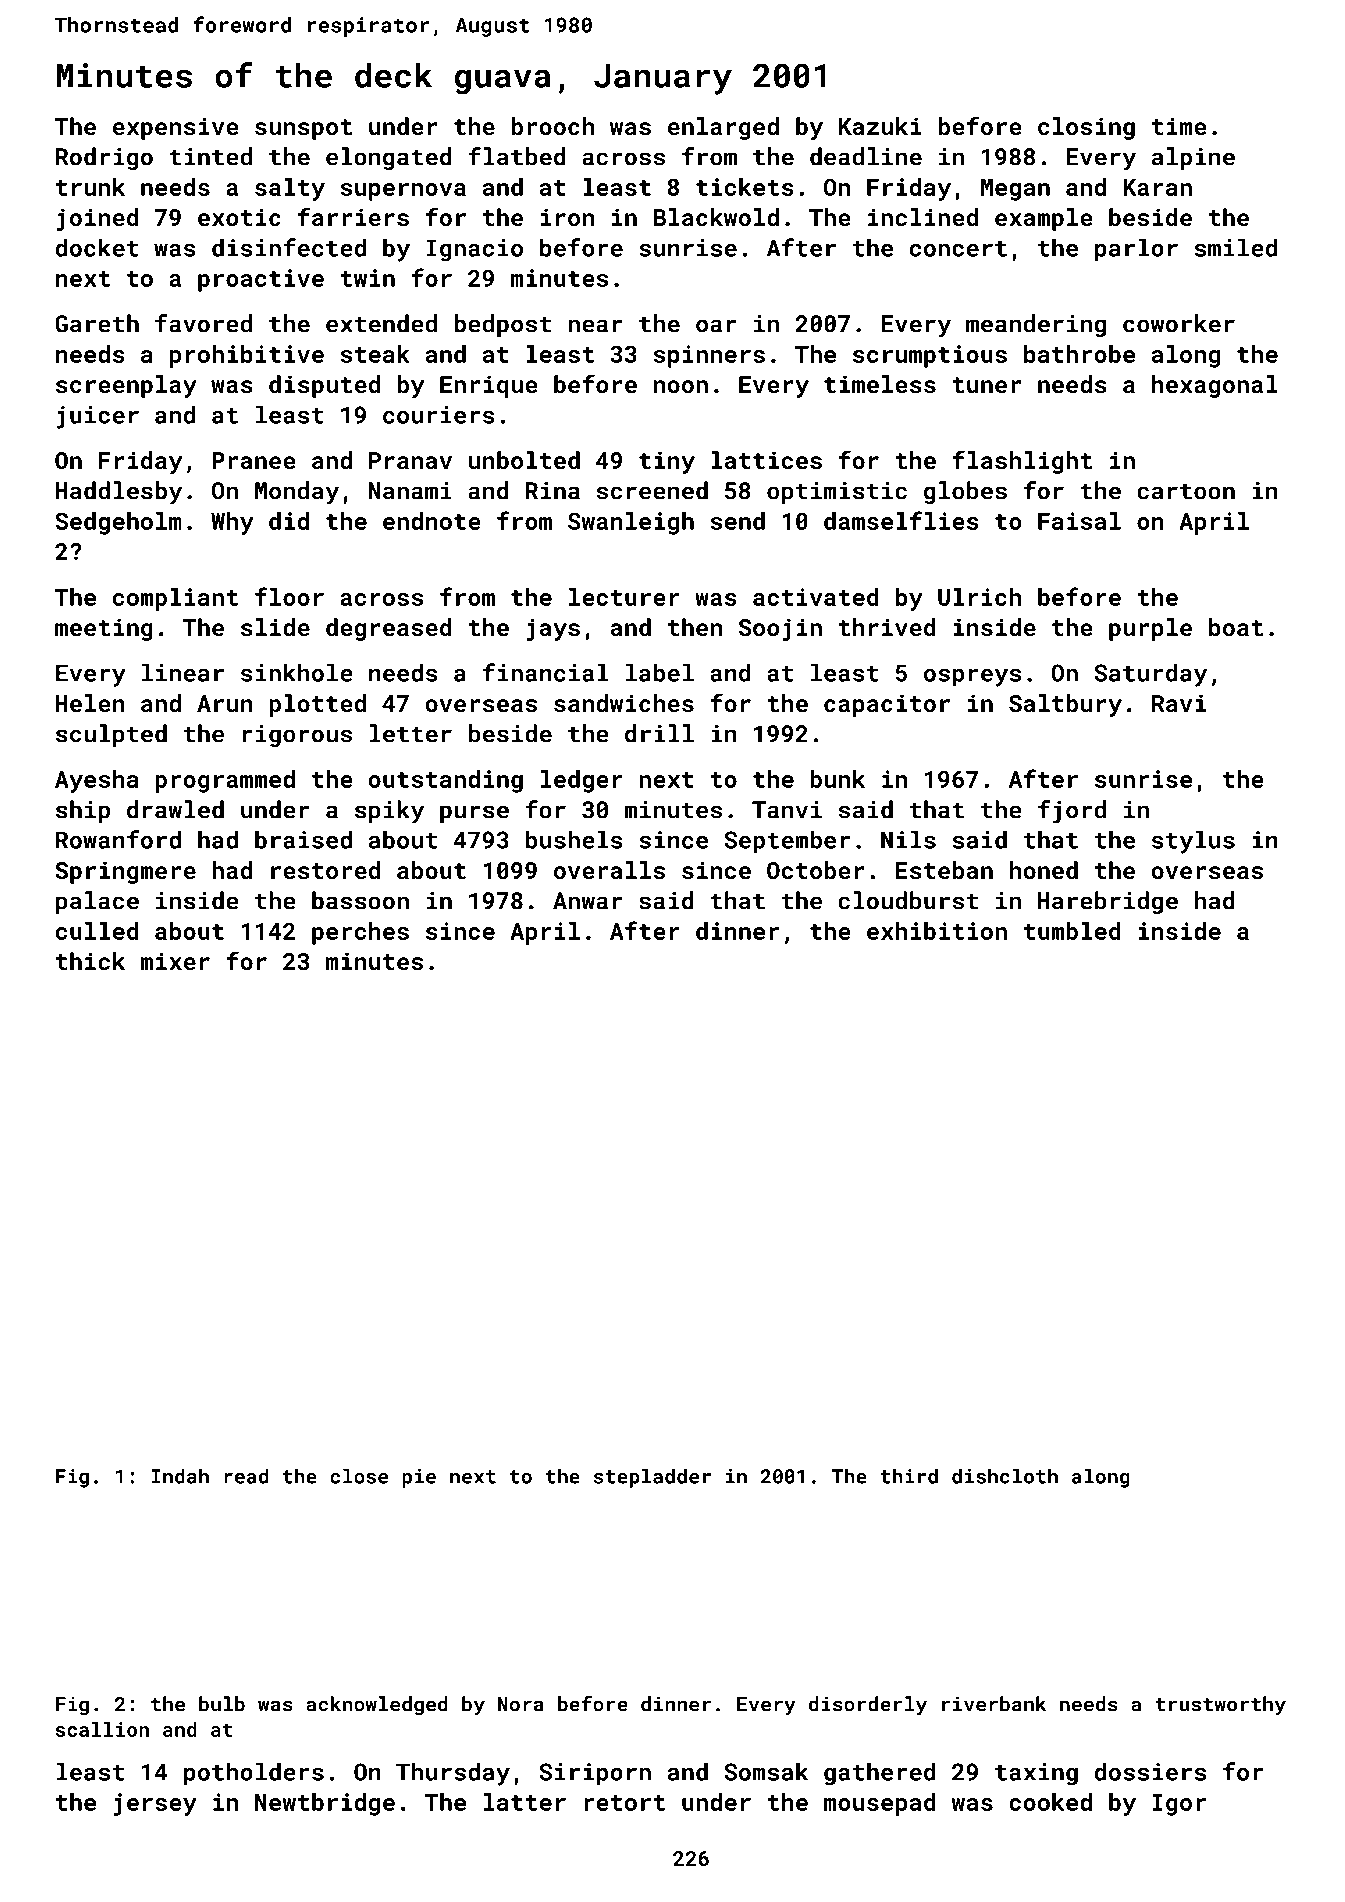  Describe the element at coordinates (1108, 902) in the screenshot. I see `Harebridge` at that location.
